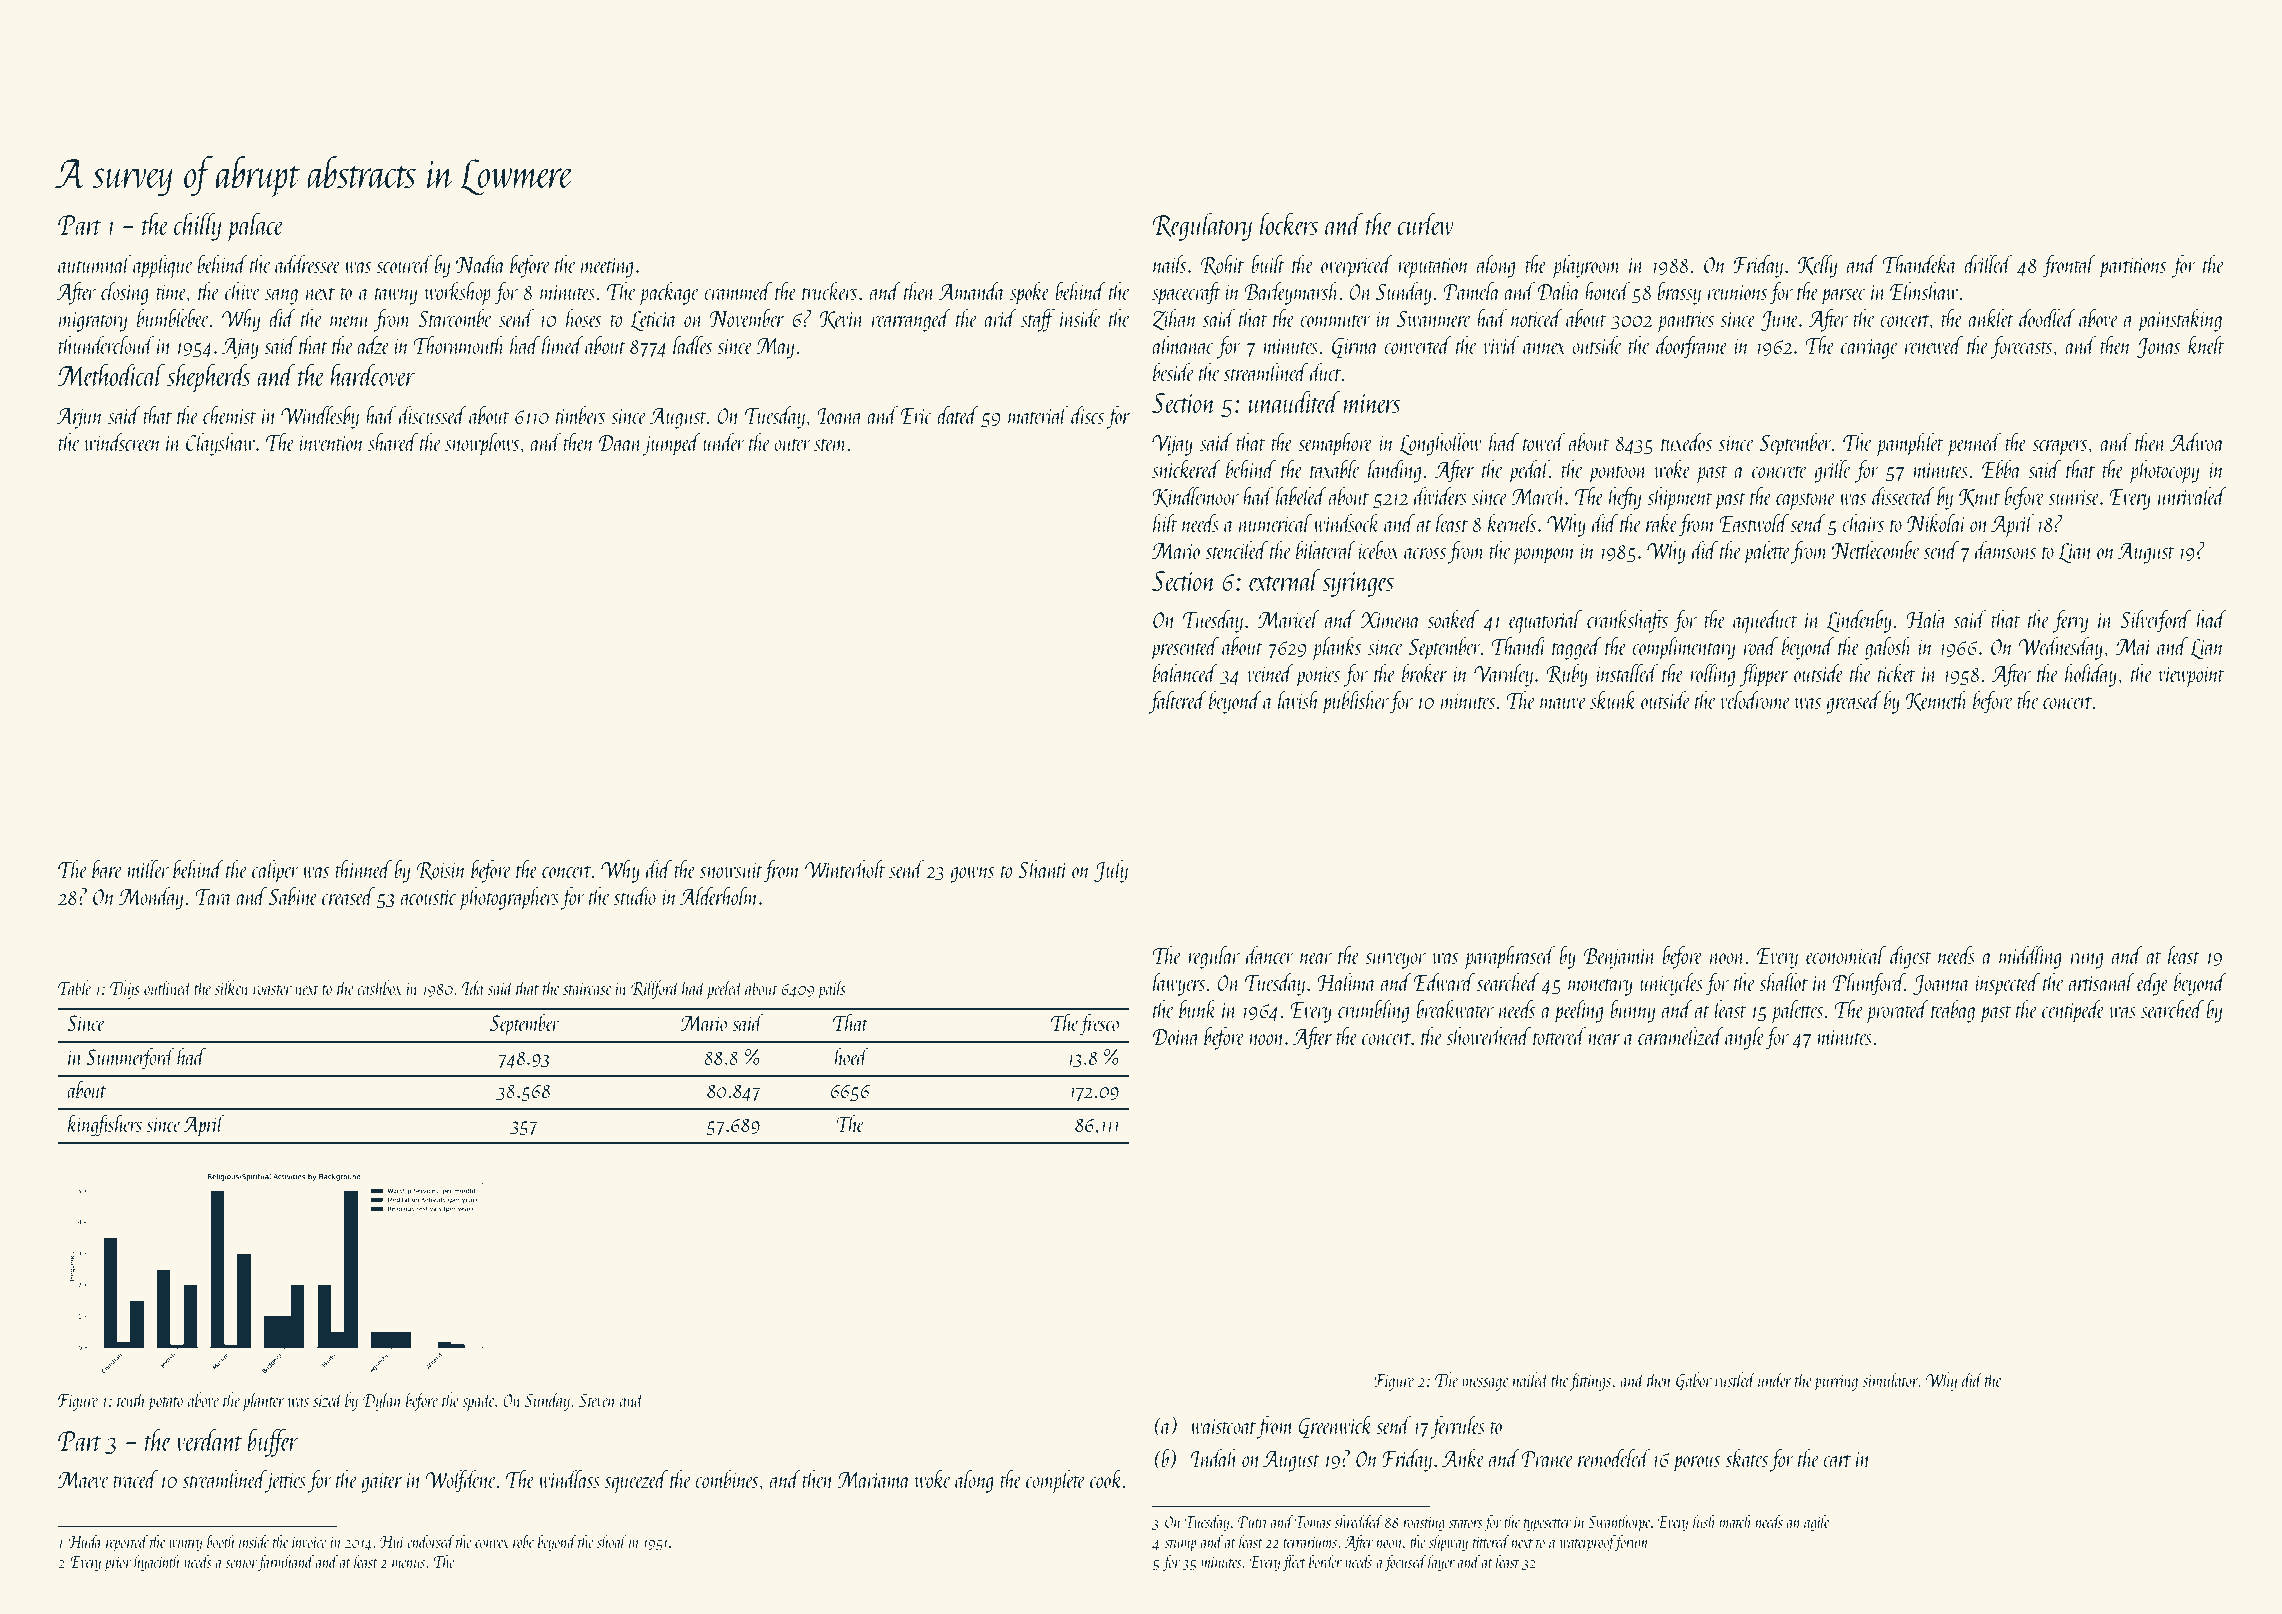 Image resolution: width=2282 pixels, height=1614 pixels. I want to click on meeting, so click(607, 268).
